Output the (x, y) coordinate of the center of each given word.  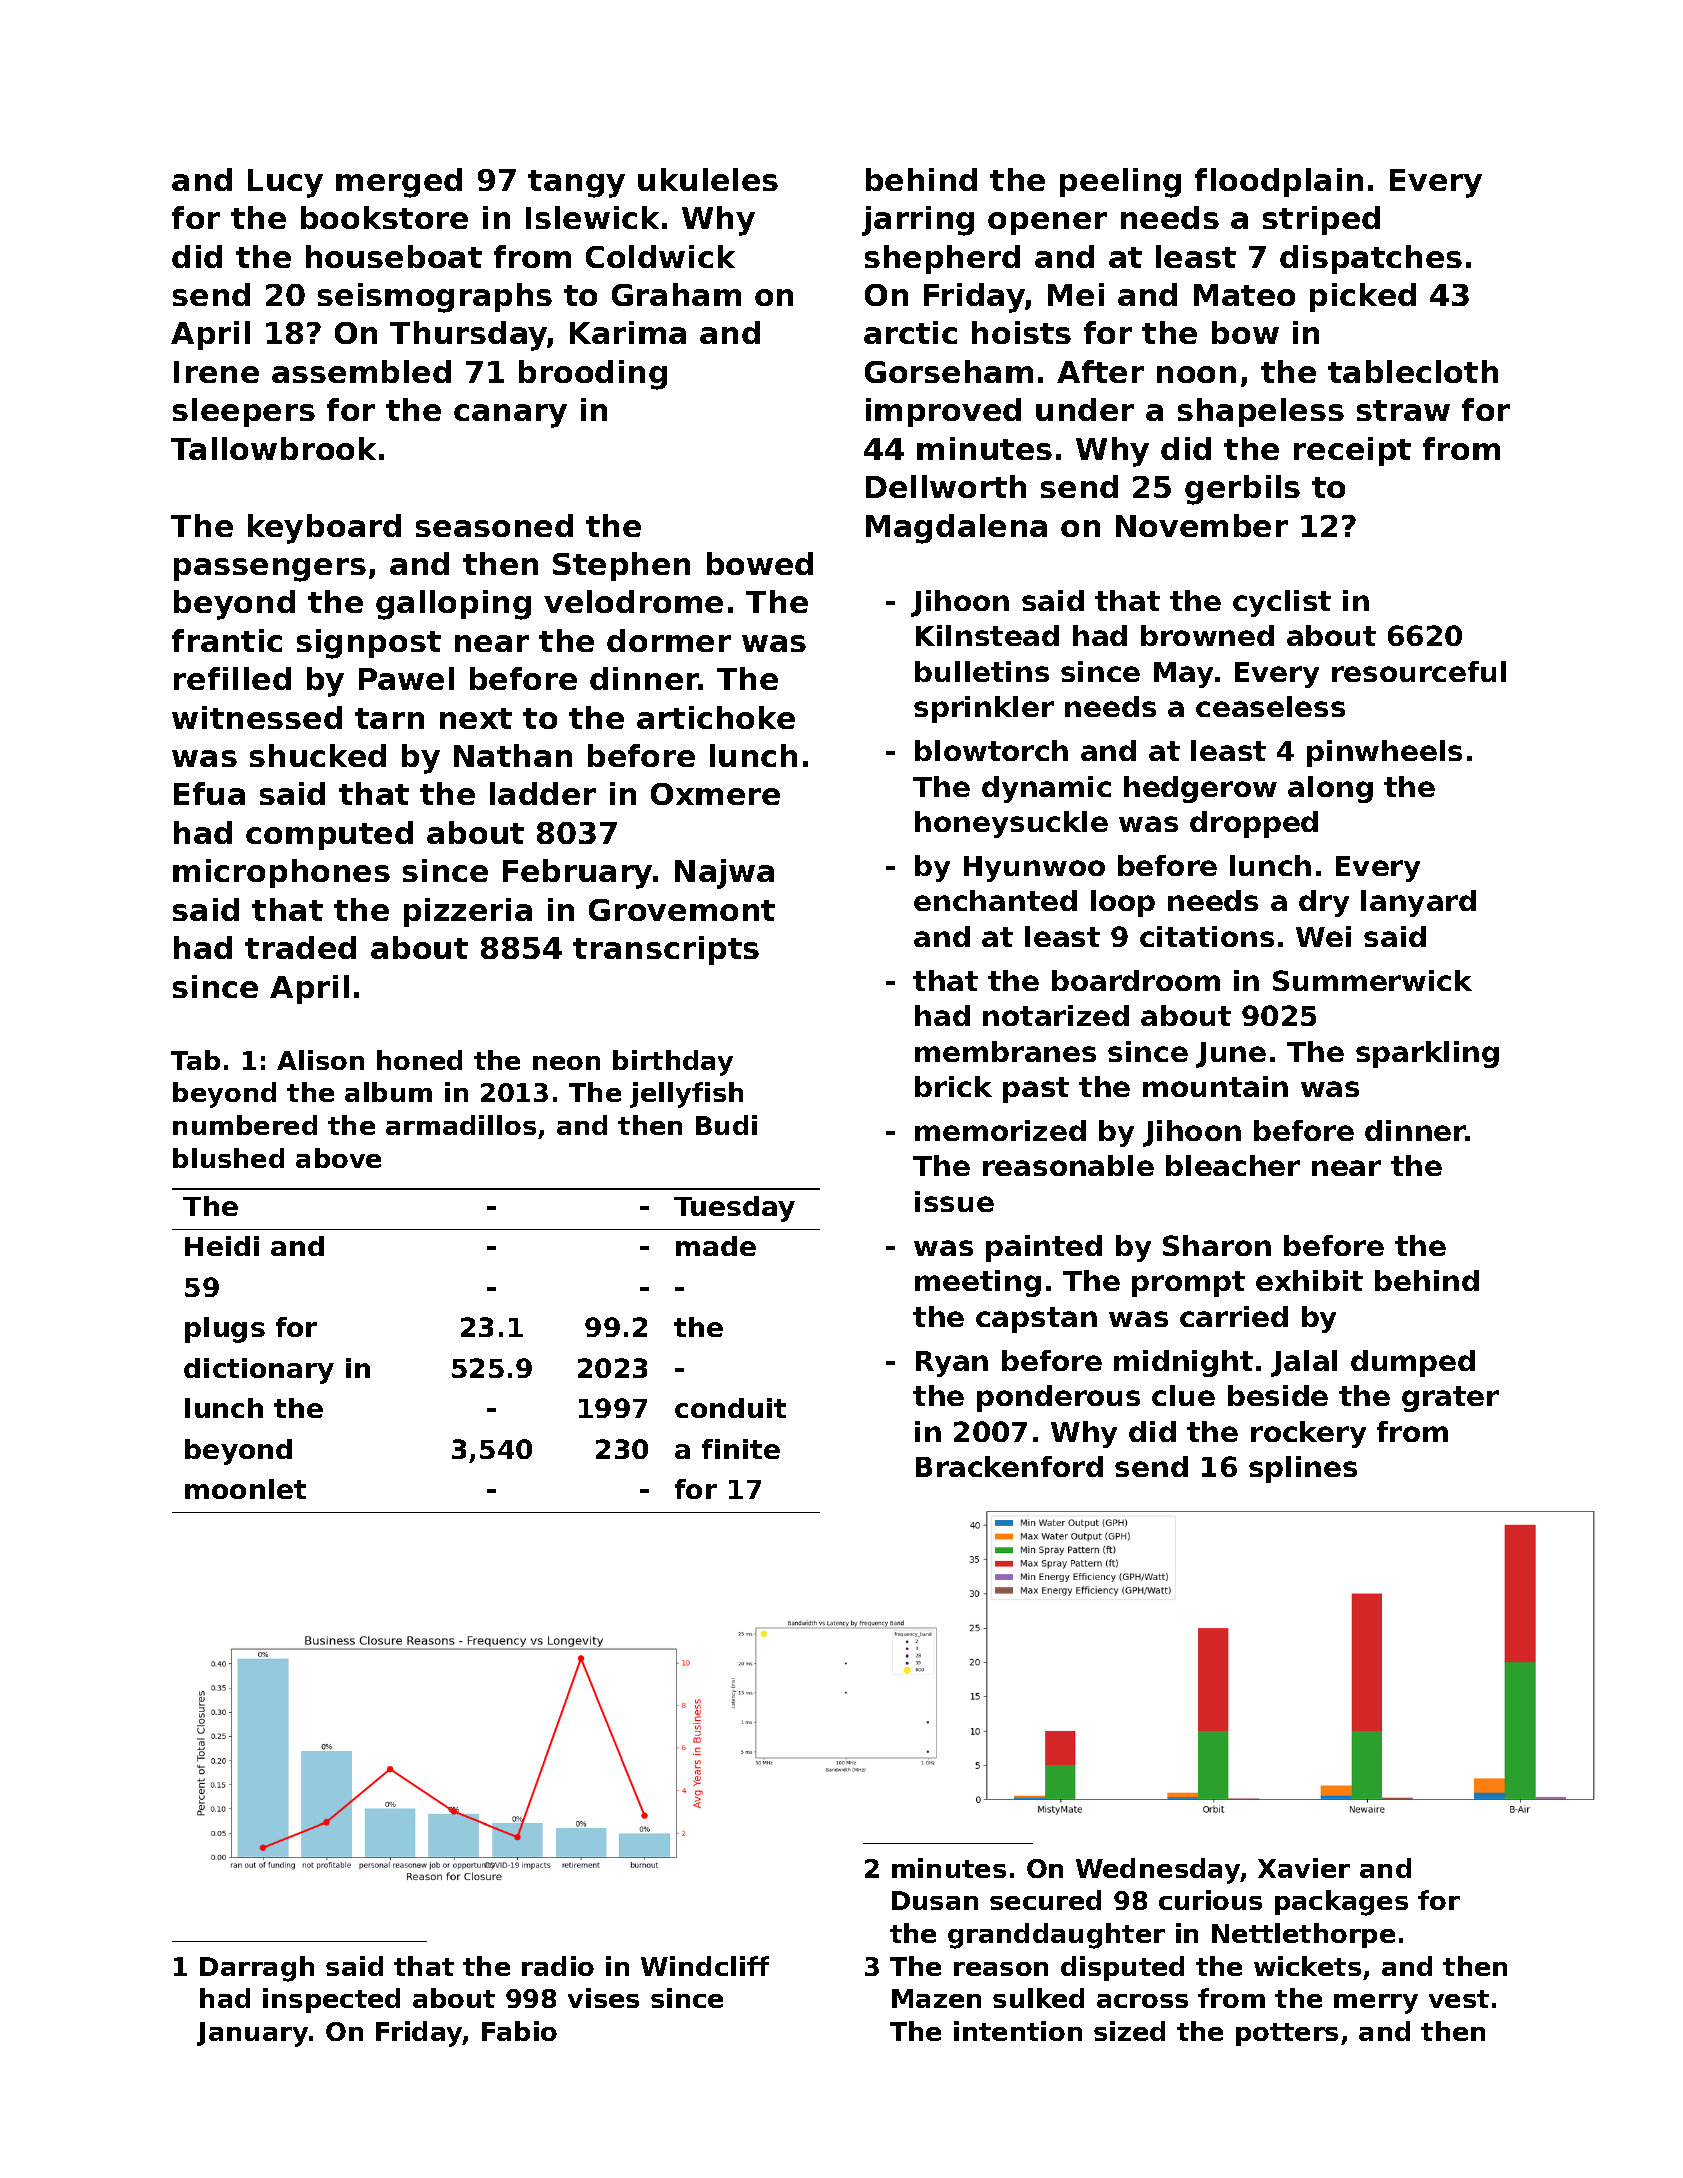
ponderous (1058, 1398)
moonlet (245, 1489)
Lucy (285, 183)
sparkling (1427, 1054)
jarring (918, 221)
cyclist (1282, 603)
